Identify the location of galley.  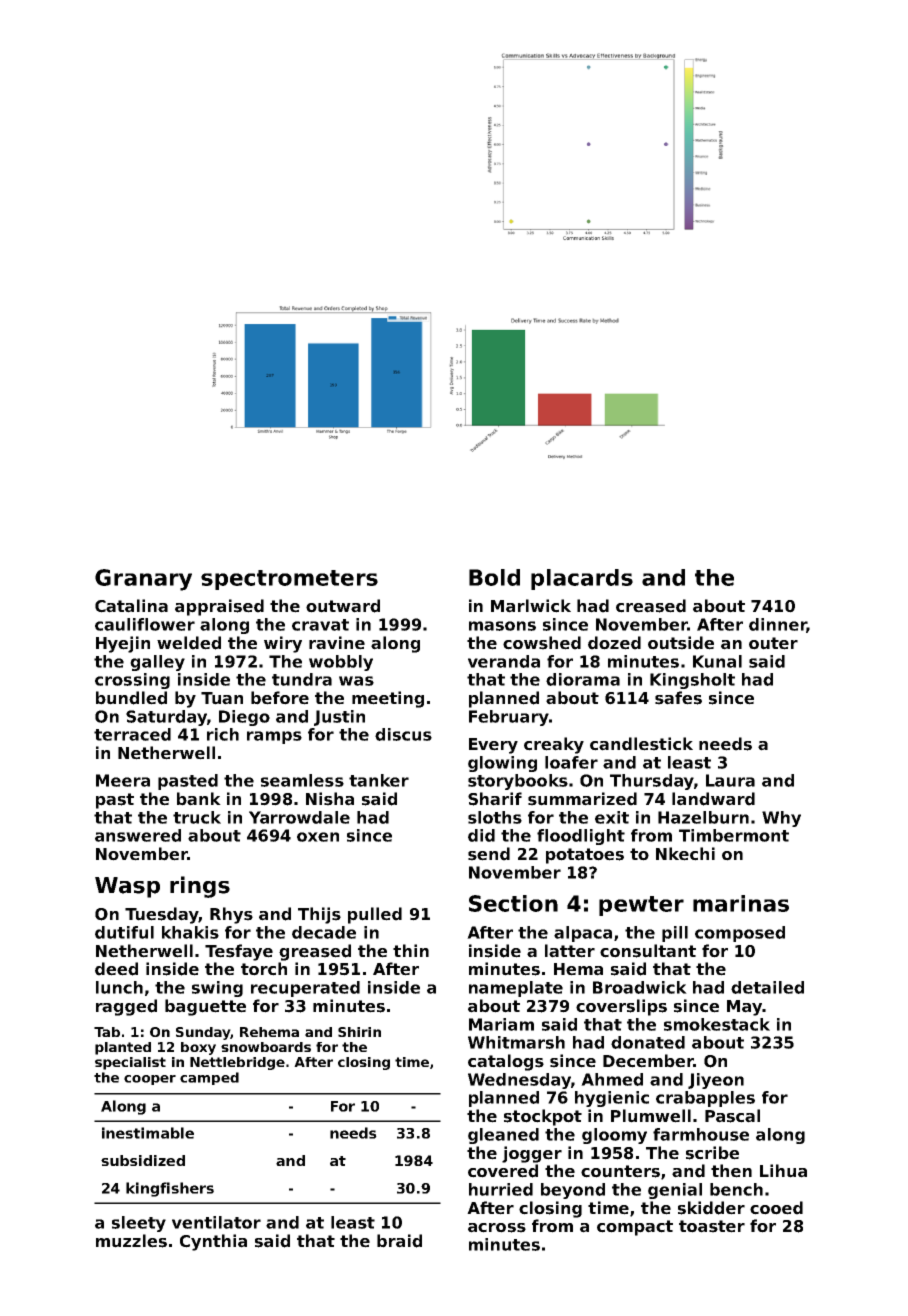
(157, 663).
